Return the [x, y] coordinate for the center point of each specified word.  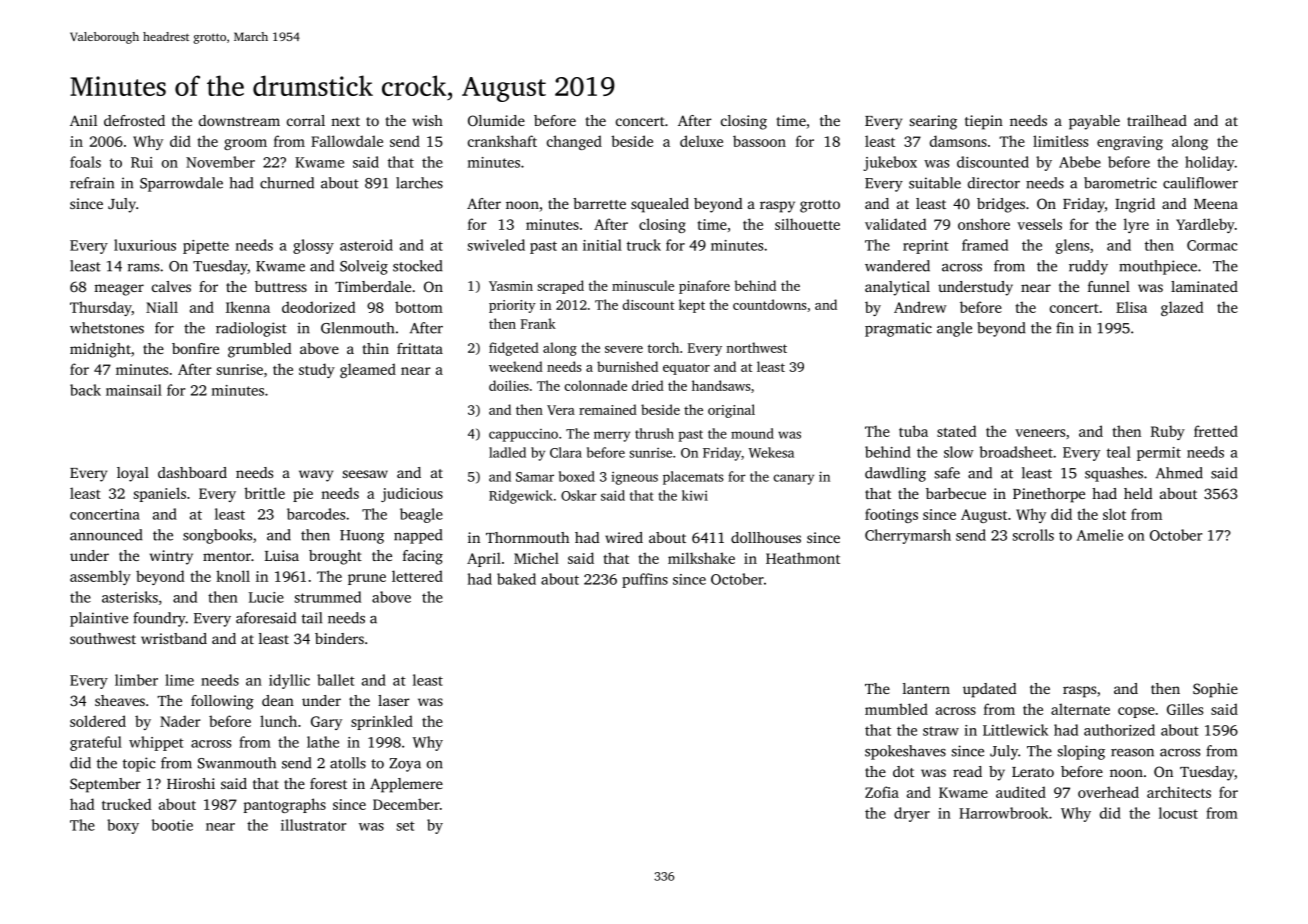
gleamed [368, 370]
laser [394, 700]
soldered [98, 721]
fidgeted [514, 349]
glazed [1182, 308]
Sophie [1215, 690]
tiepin [984, 122]
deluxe [701, 141]
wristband [174, 638]
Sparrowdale [181, 184]
